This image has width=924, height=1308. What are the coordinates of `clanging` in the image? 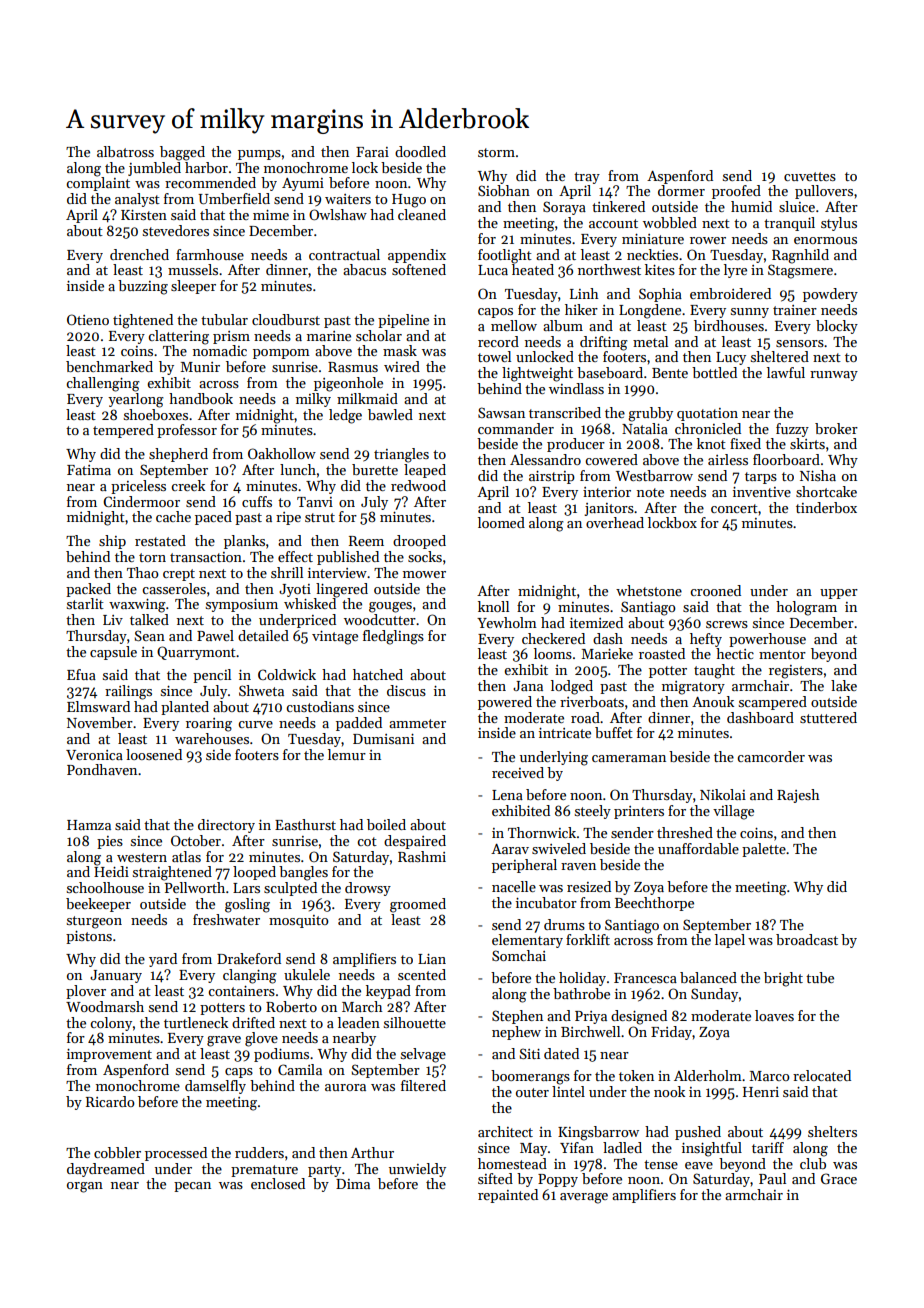 It's located at (250, 976).
